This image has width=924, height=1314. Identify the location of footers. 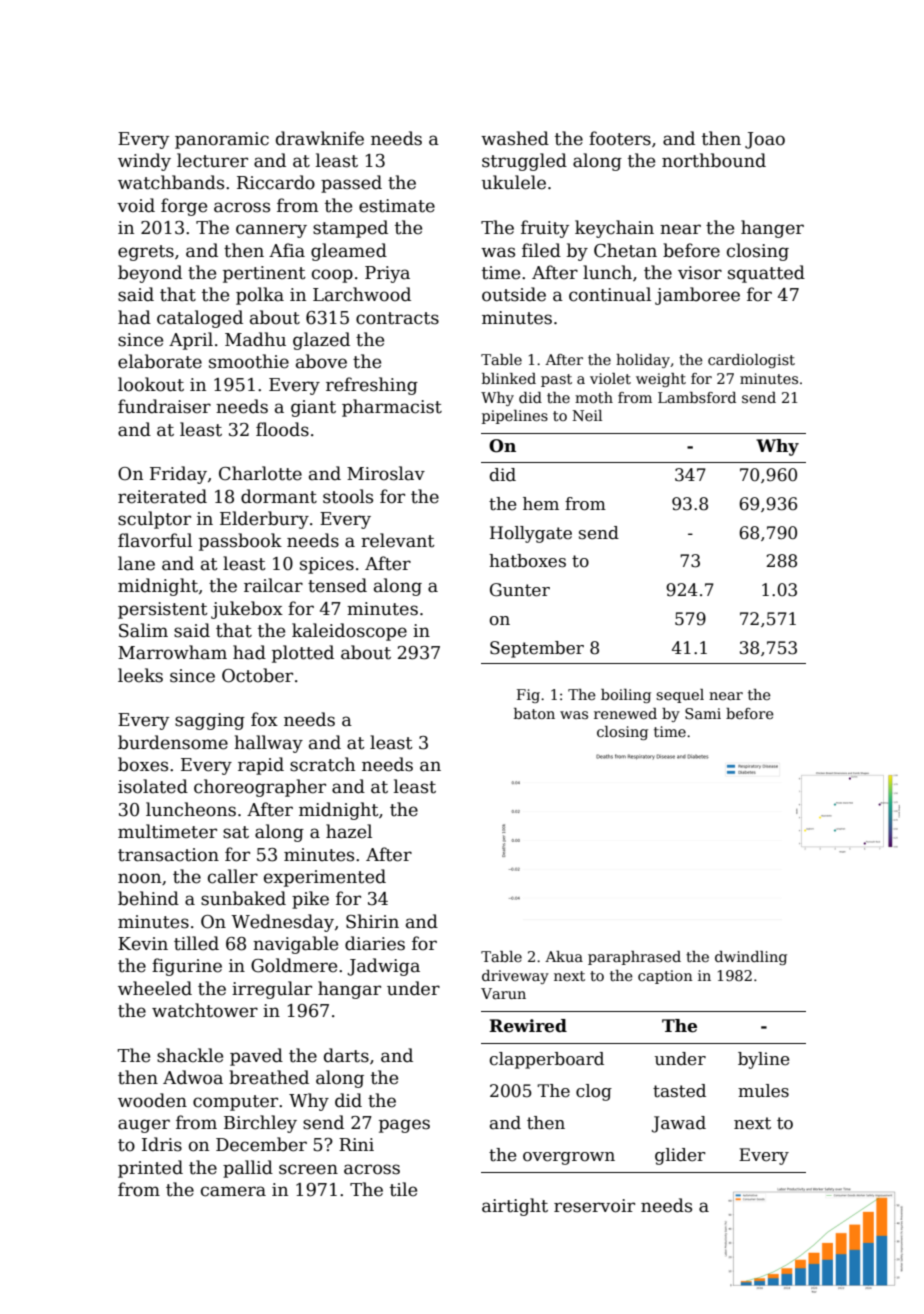
(620, 138).
